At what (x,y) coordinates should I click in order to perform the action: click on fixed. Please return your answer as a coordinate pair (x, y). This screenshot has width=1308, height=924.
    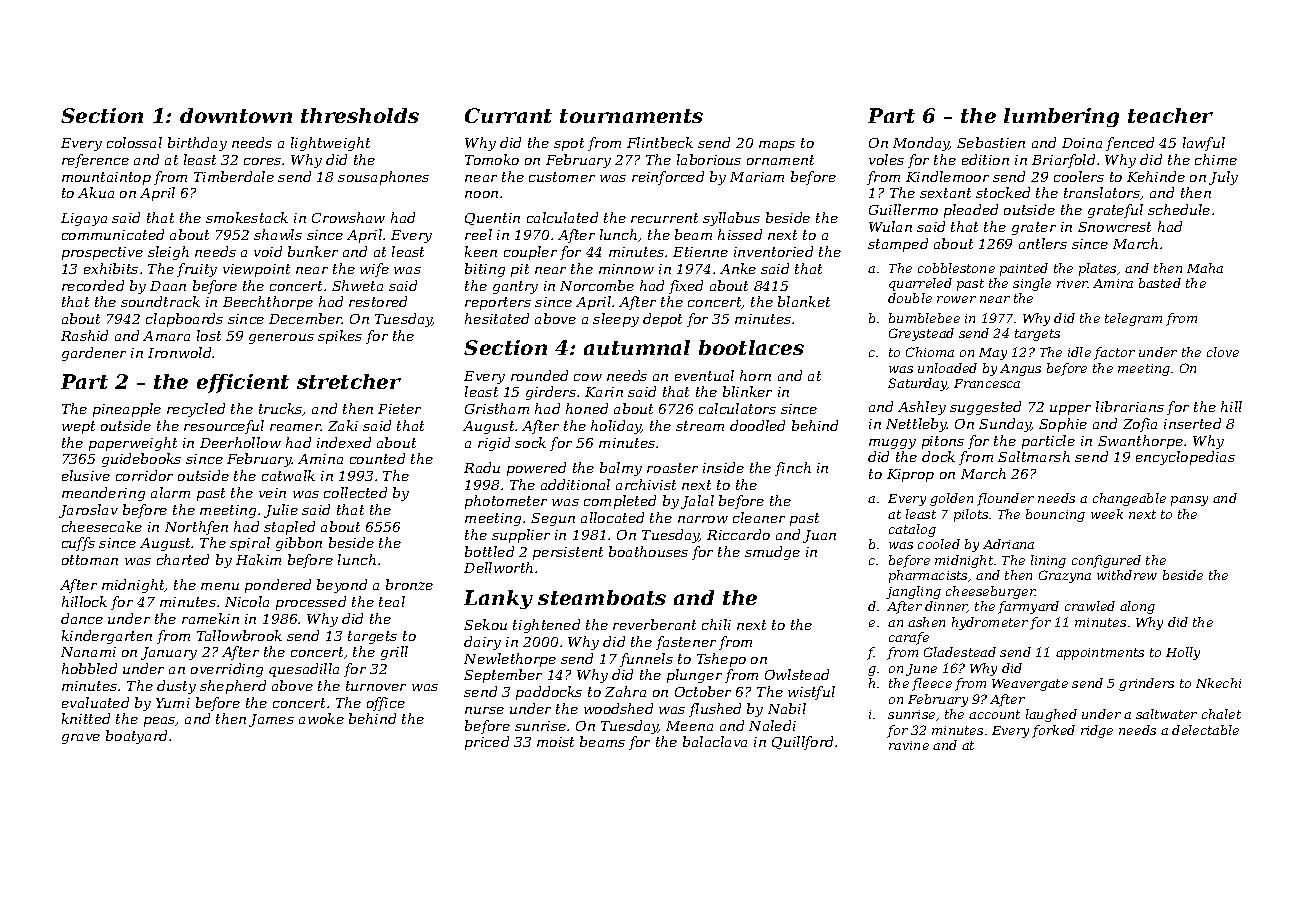
    Looking at the image, I should click on (686, 287).
